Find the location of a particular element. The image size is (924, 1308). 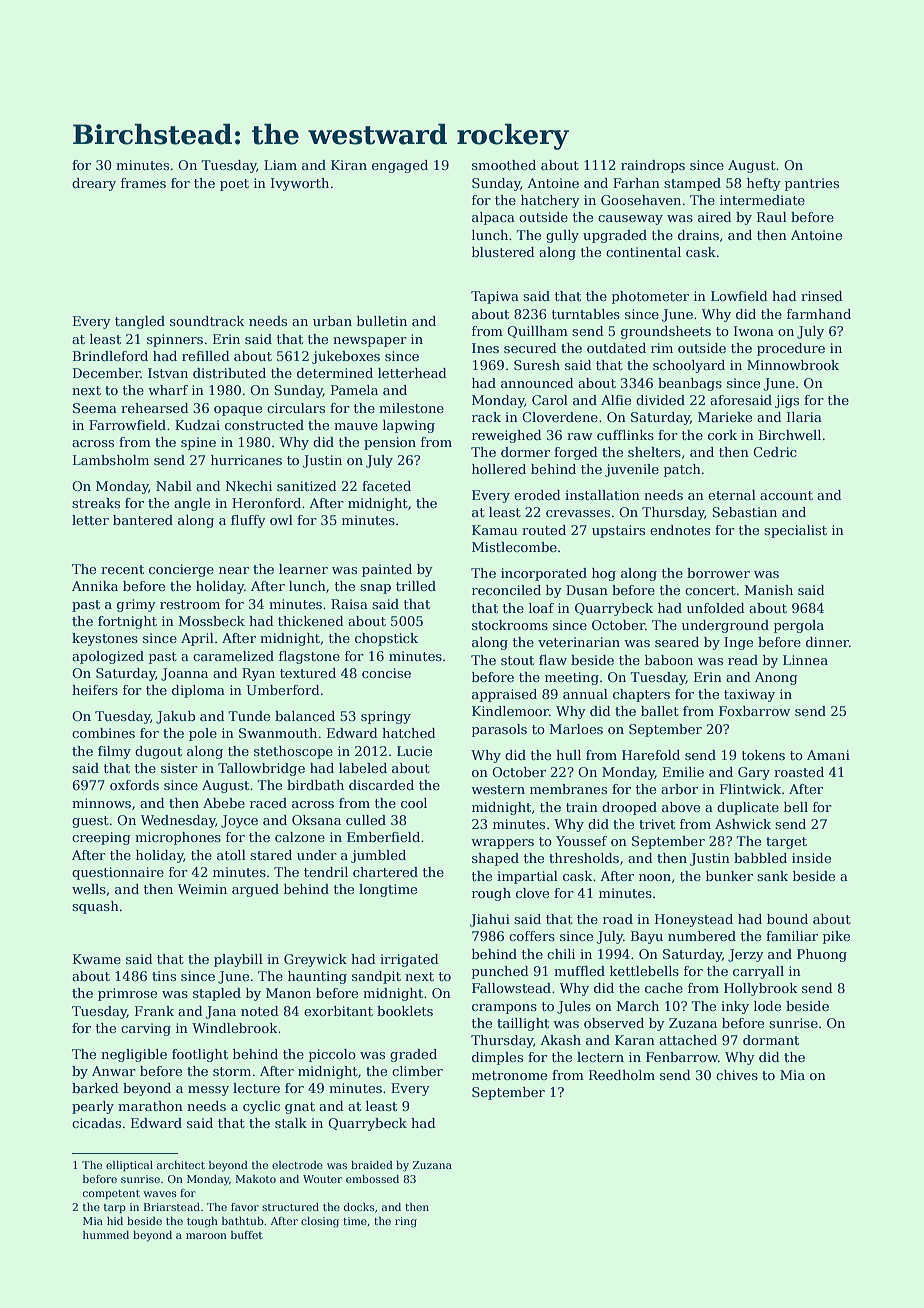

balanced is located at coordinates (305, 716).
